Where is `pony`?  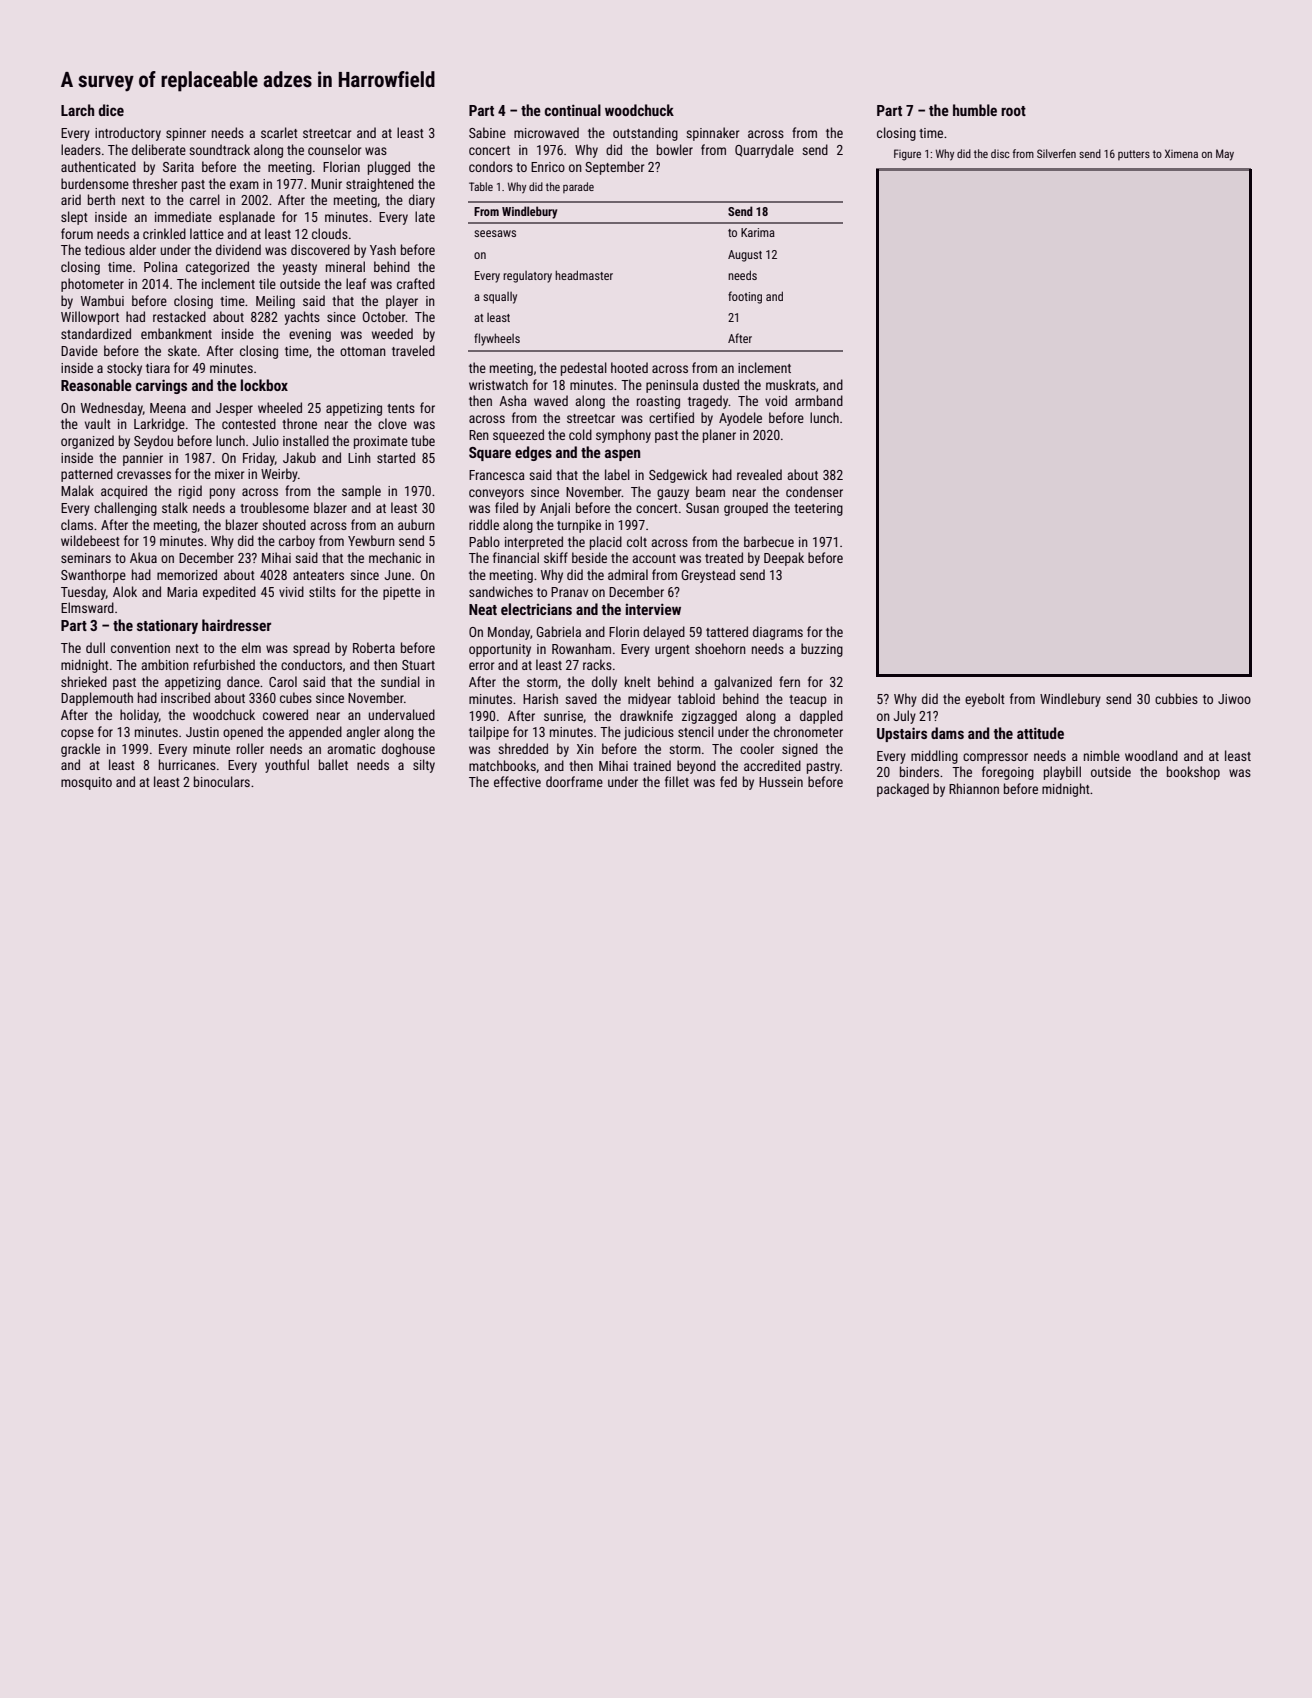 pony is located at coordinates (222, 493).
